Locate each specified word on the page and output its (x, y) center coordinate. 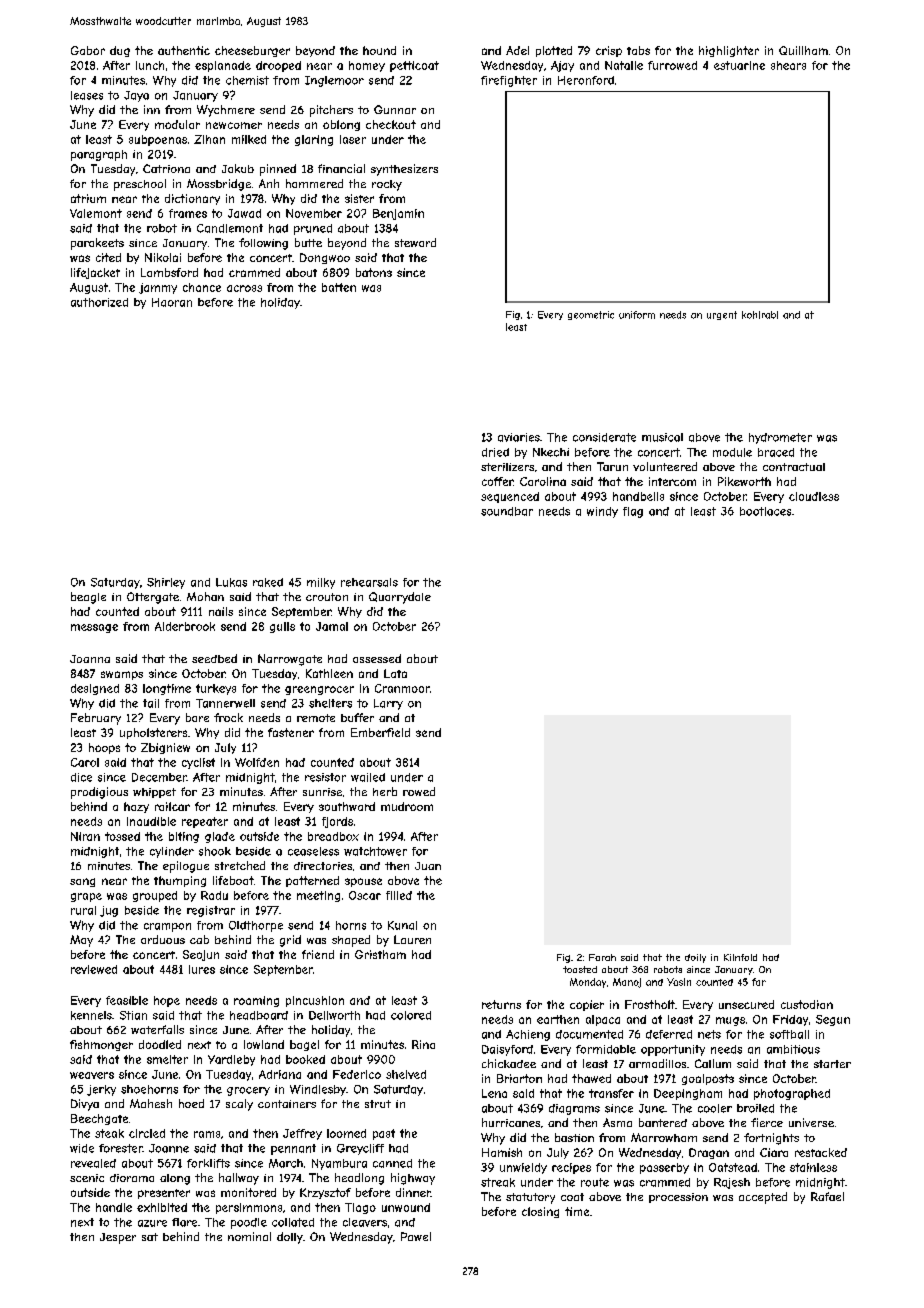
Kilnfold (740, 957)
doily (695, 958)
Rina (423, 1044)
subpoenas (158, 140)
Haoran (172, 302)
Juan (428, 866)
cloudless (814, 496)
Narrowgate (290, 660)
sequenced (510, 497)
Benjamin (398, 214)
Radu (214, 895)
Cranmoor (402, 688)
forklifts (208, 1163)
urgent (722, 315)
